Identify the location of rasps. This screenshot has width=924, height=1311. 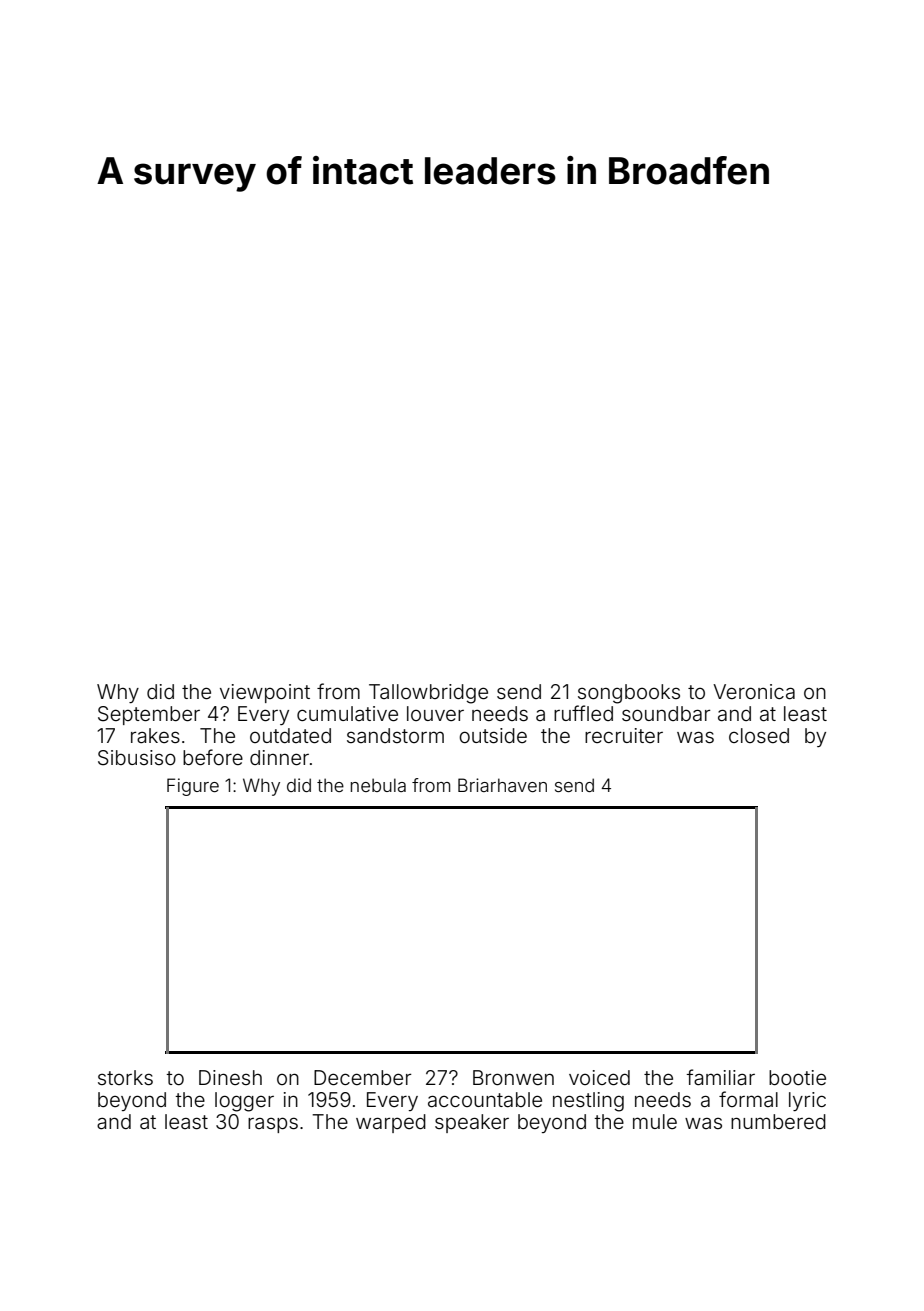
(273, 1125).
